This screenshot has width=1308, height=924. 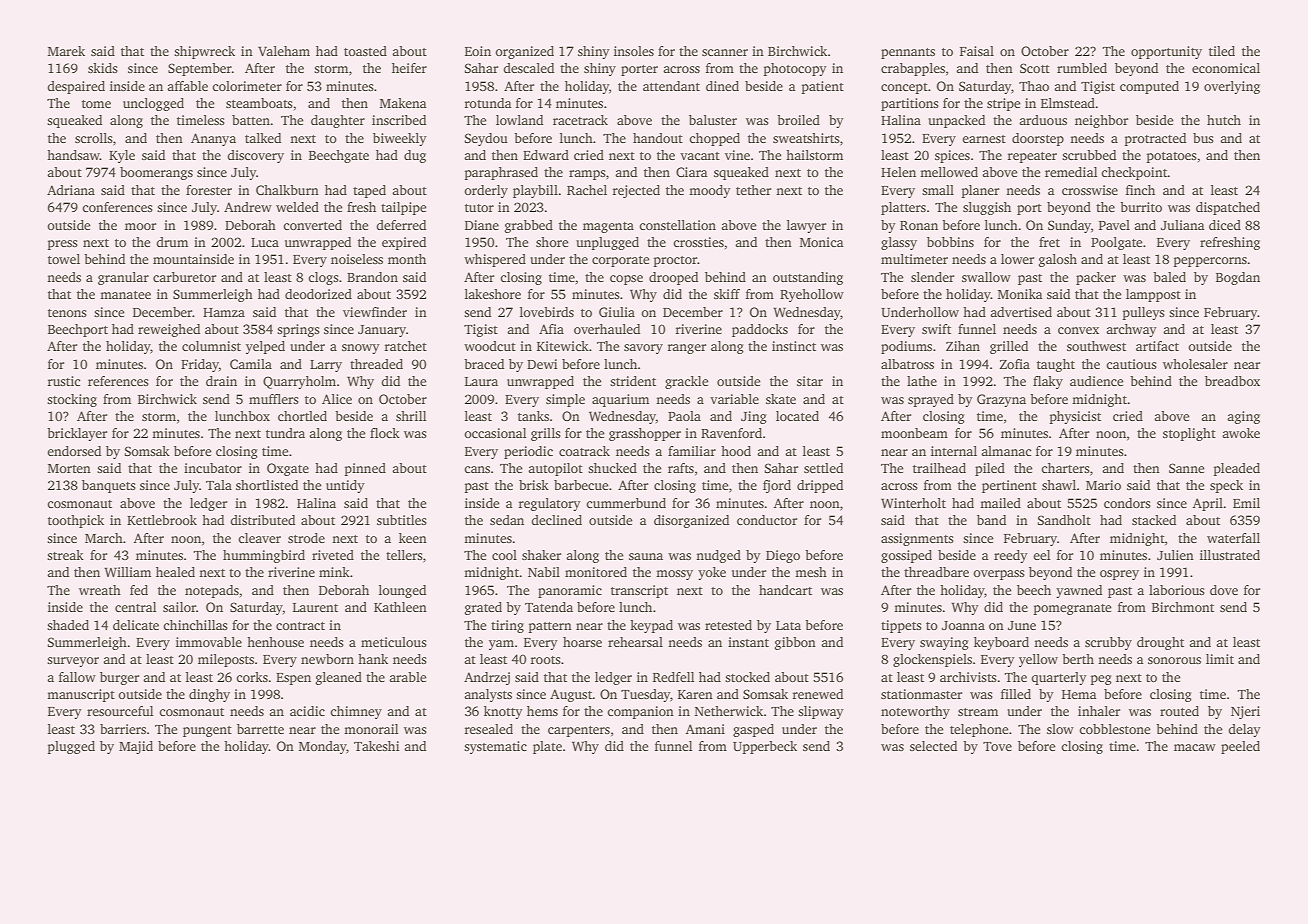 I want to click on toasted, so click(x=365, y=51).
